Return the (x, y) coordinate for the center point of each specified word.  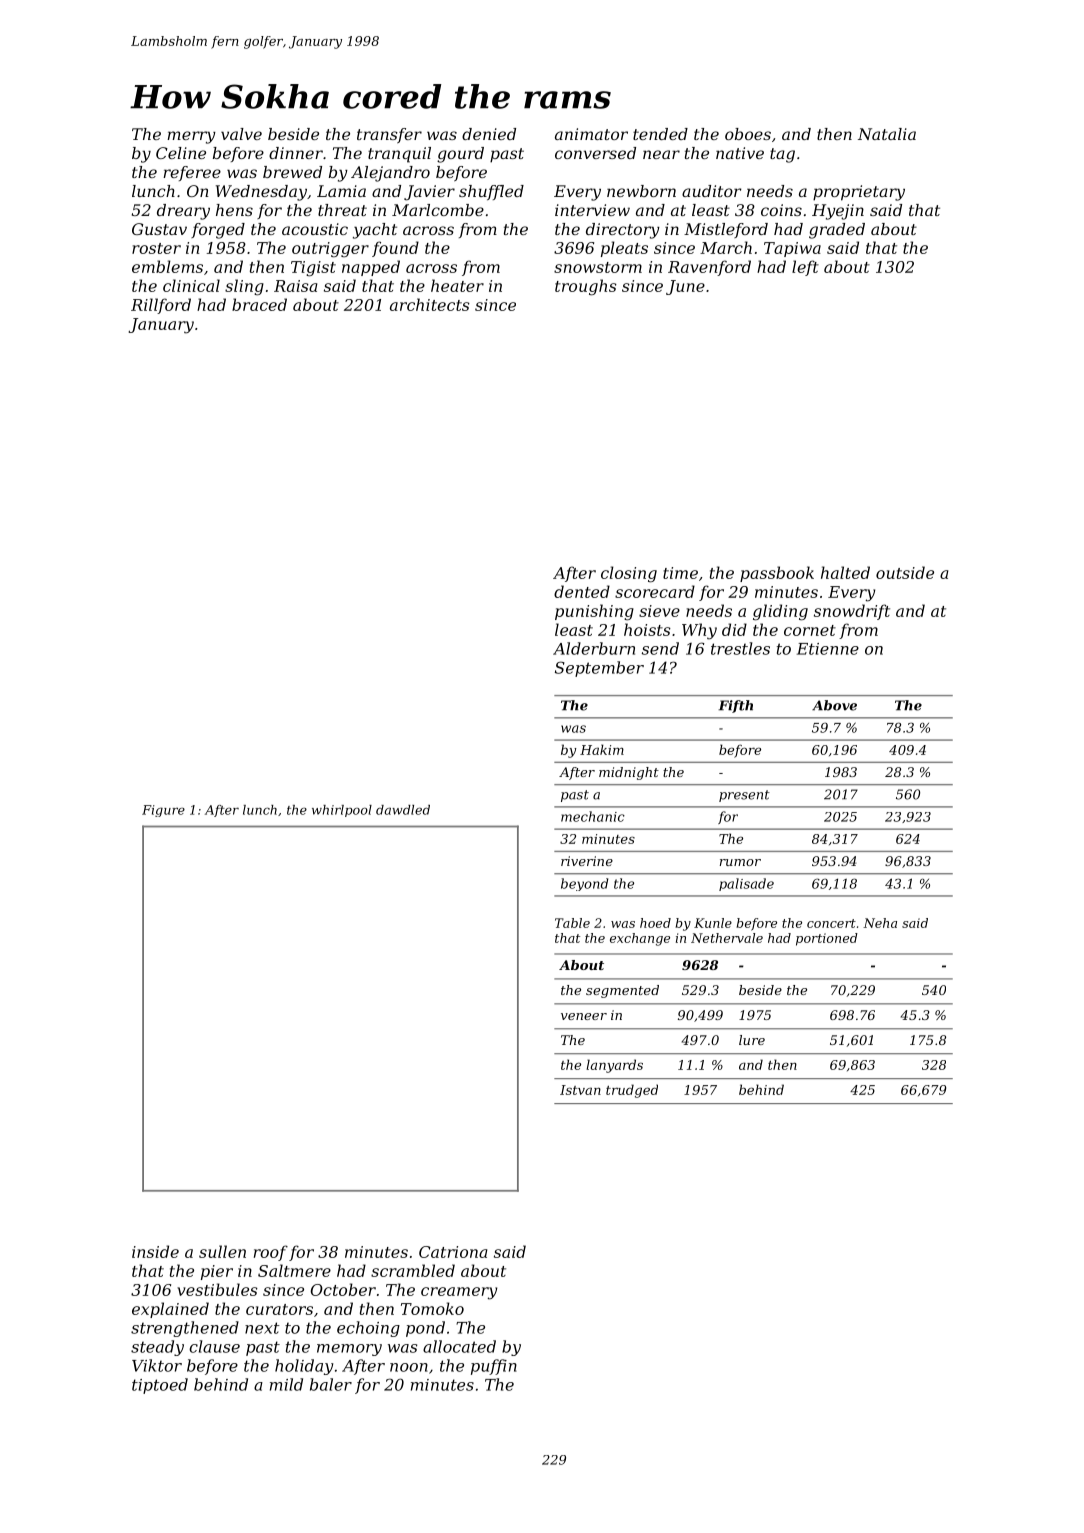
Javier (429, 193)
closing (629, 574)
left (805, 268)
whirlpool (342, 811)
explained (170, 1310)
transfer (389, 135)
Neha (880, 923)
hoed (655, 923)
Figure (163, 811)
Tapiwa (792, 249)
